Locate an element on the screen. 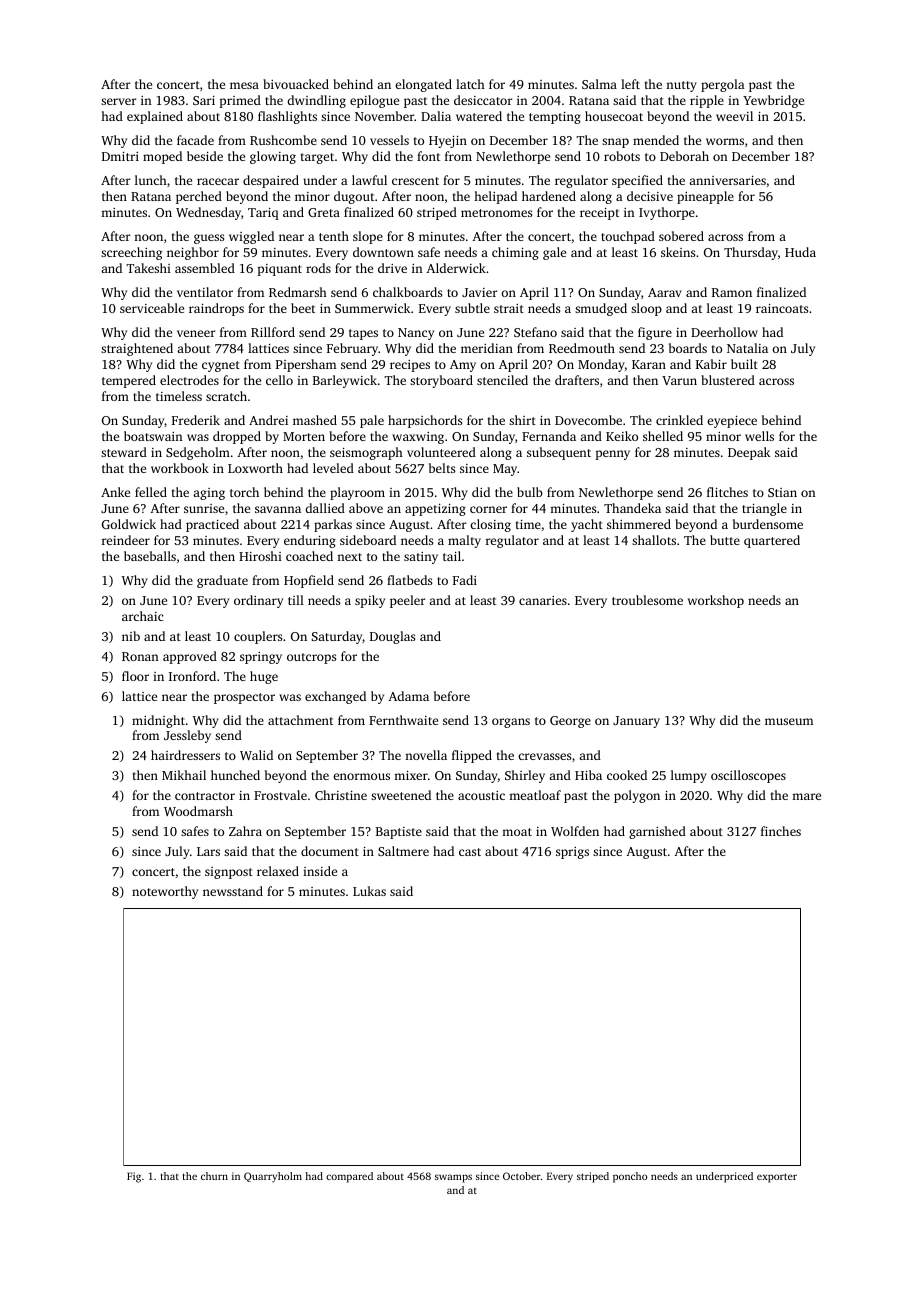 This screenshot has width=924, height=1308. Adama is located at coordinates (408, 696).
